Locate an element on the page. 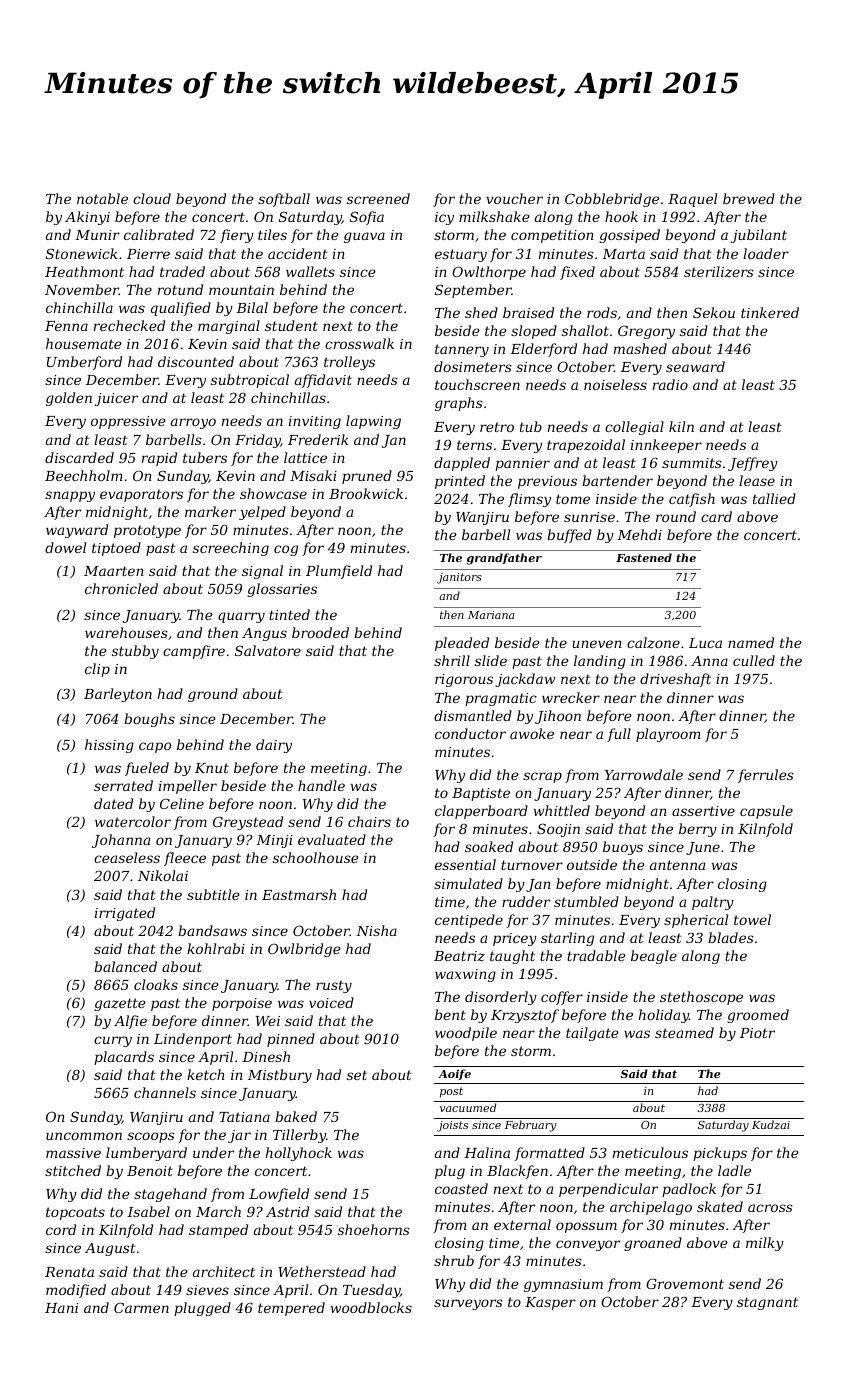 The image size is (849, 1400). juicer is located at coordinates (116, 399).
